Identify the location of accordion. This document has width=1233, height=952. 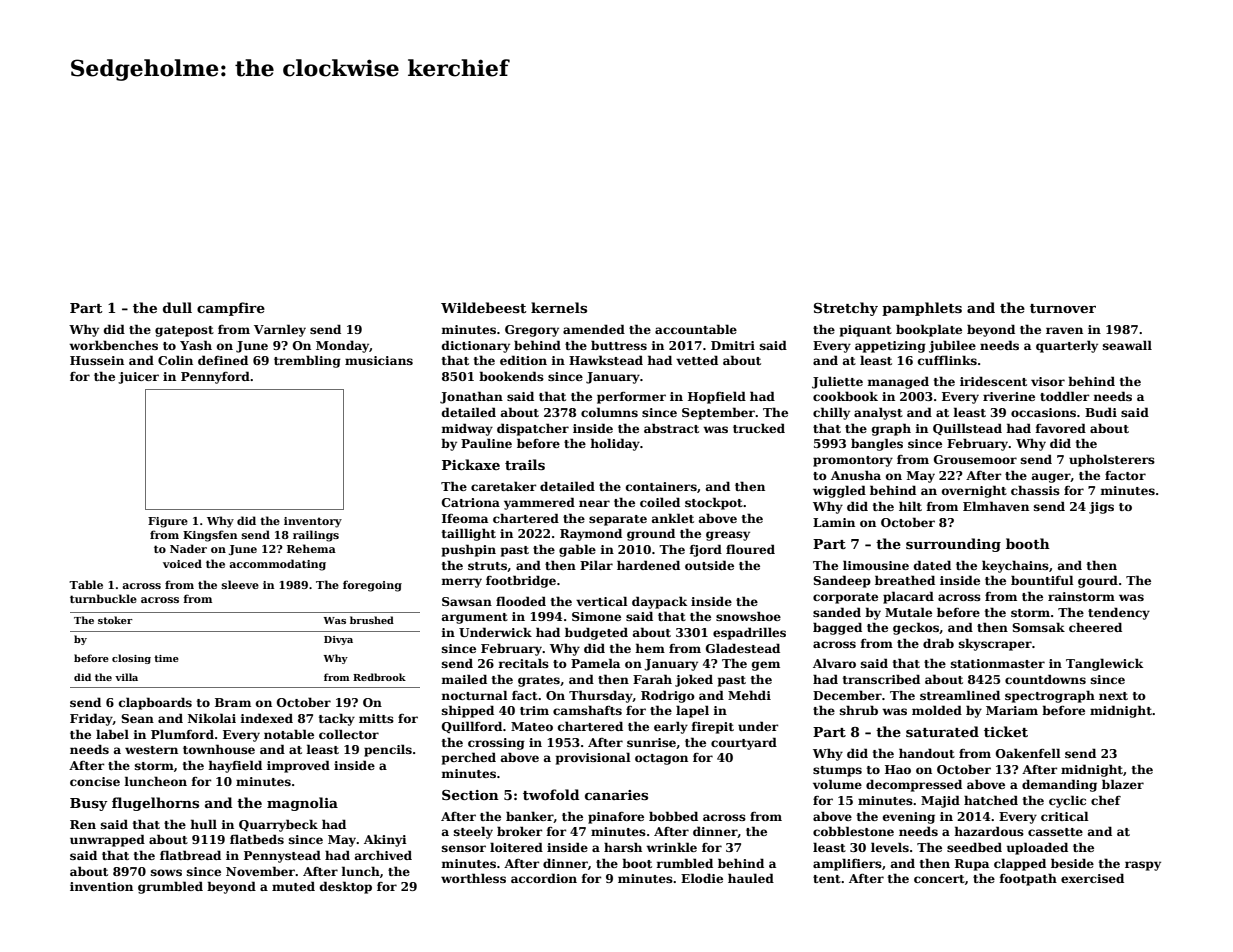
(544, 878).
